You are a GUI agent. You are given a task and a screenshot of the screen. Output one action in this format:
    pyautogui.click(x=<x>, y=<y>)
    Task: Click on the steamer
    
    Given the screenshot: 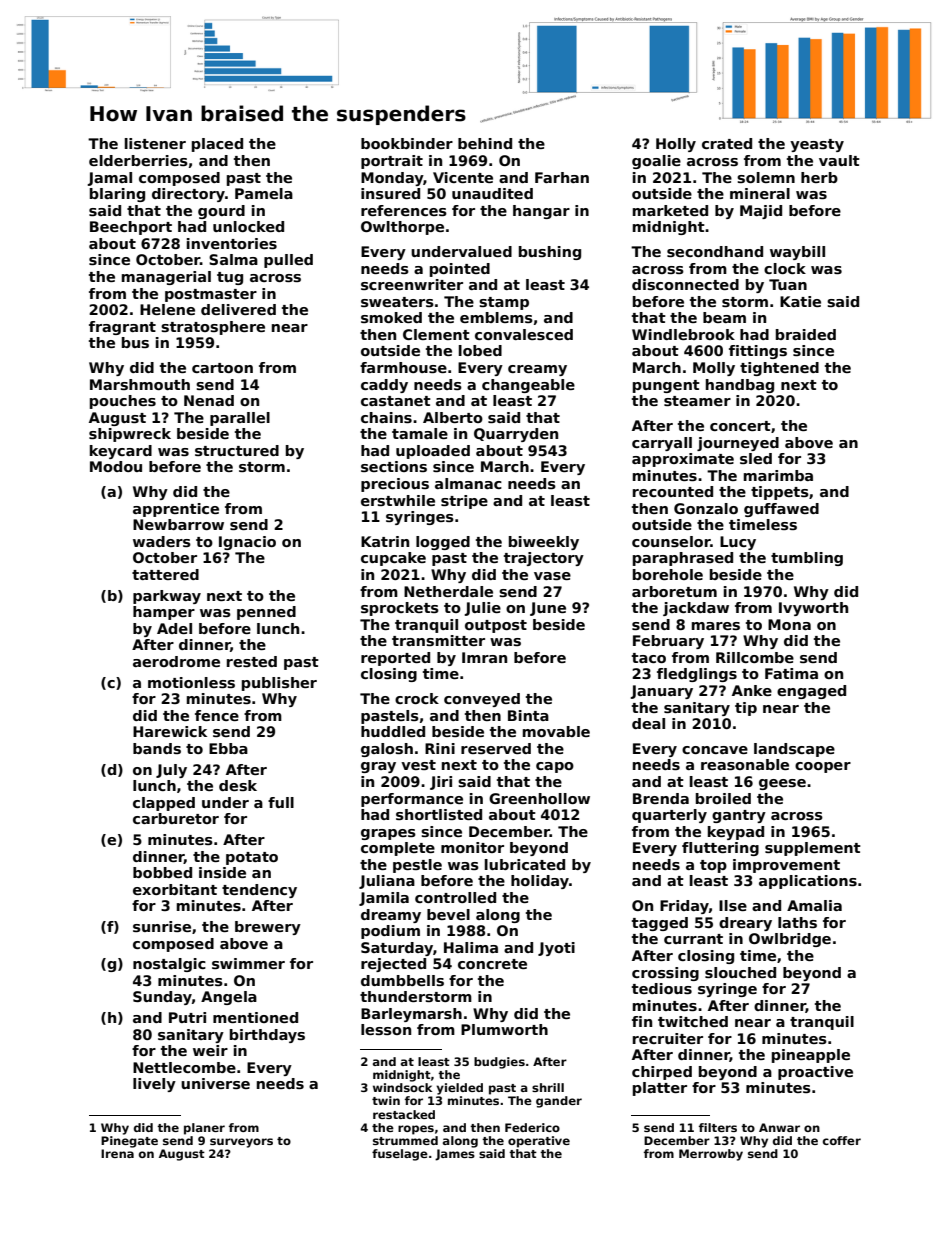 What is the action you would take?
    pyautogui.click(x=697, y=401)
